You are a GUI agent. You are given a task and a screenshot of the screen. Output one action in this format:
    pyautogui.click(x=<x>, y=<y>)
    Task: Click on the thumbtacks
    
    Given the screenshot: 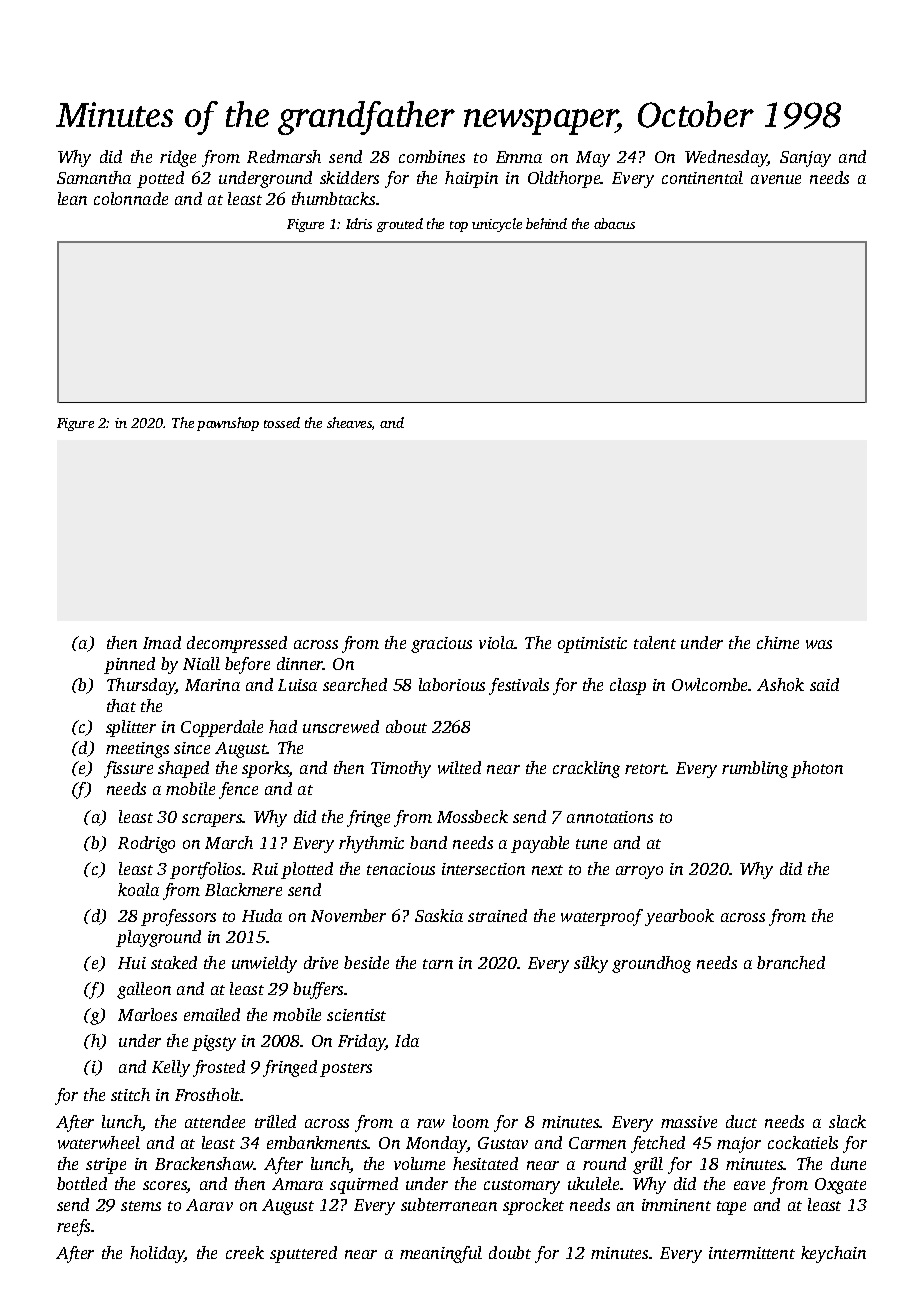 What is the action you would take?
    pyautogui.click(x=333, y=198)
